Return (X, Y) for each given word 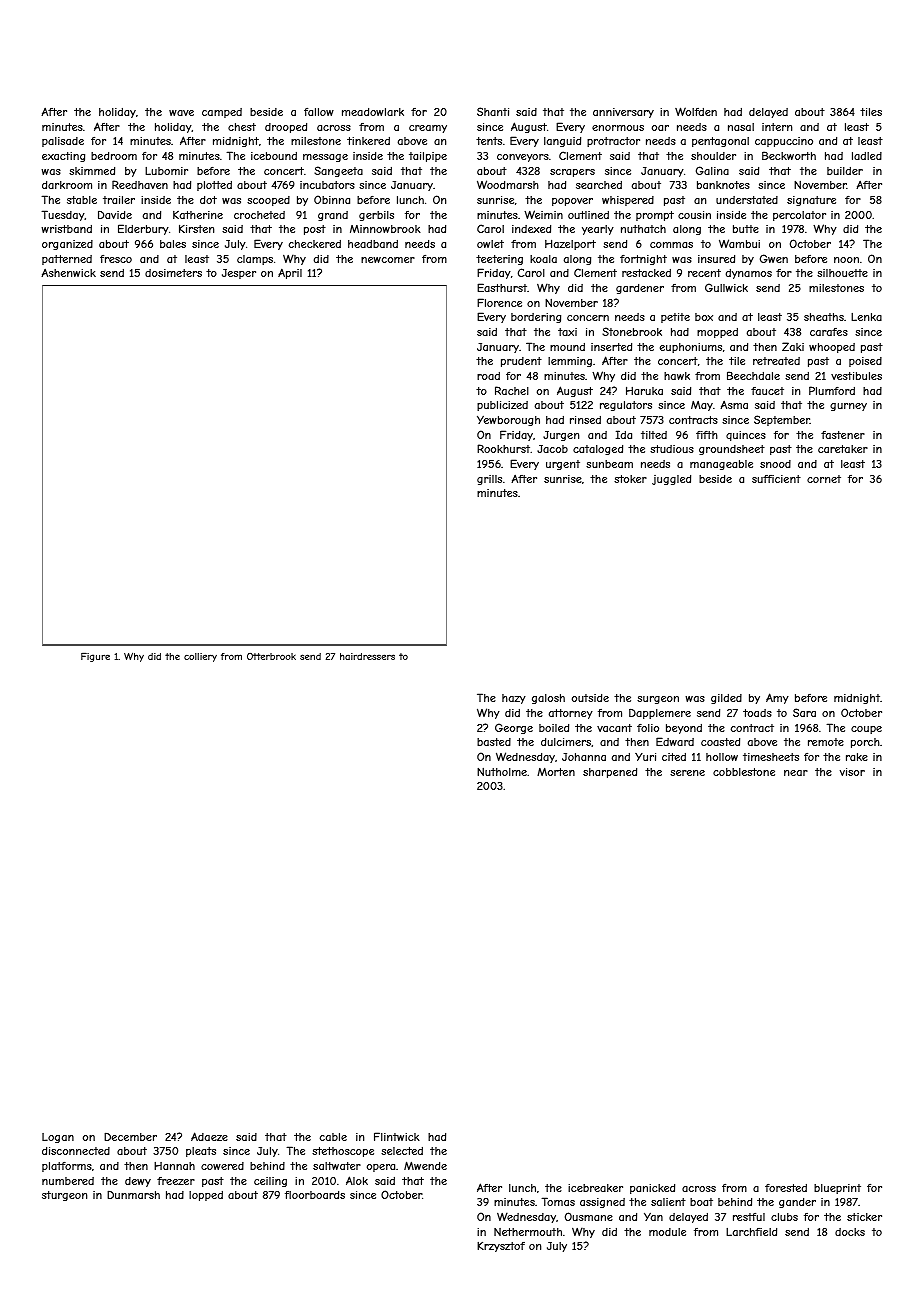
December (130, 1136)
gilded (726, 699)
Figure (95, 657)
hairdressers (367, 656)
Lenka (866, 317)
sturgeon (64, 1196)
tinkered (368, 141)
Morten (556, 771)
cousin (694, 215)
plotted (214, 186)
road (488, 376)
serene (687, 773)
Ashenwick (68, 272)
